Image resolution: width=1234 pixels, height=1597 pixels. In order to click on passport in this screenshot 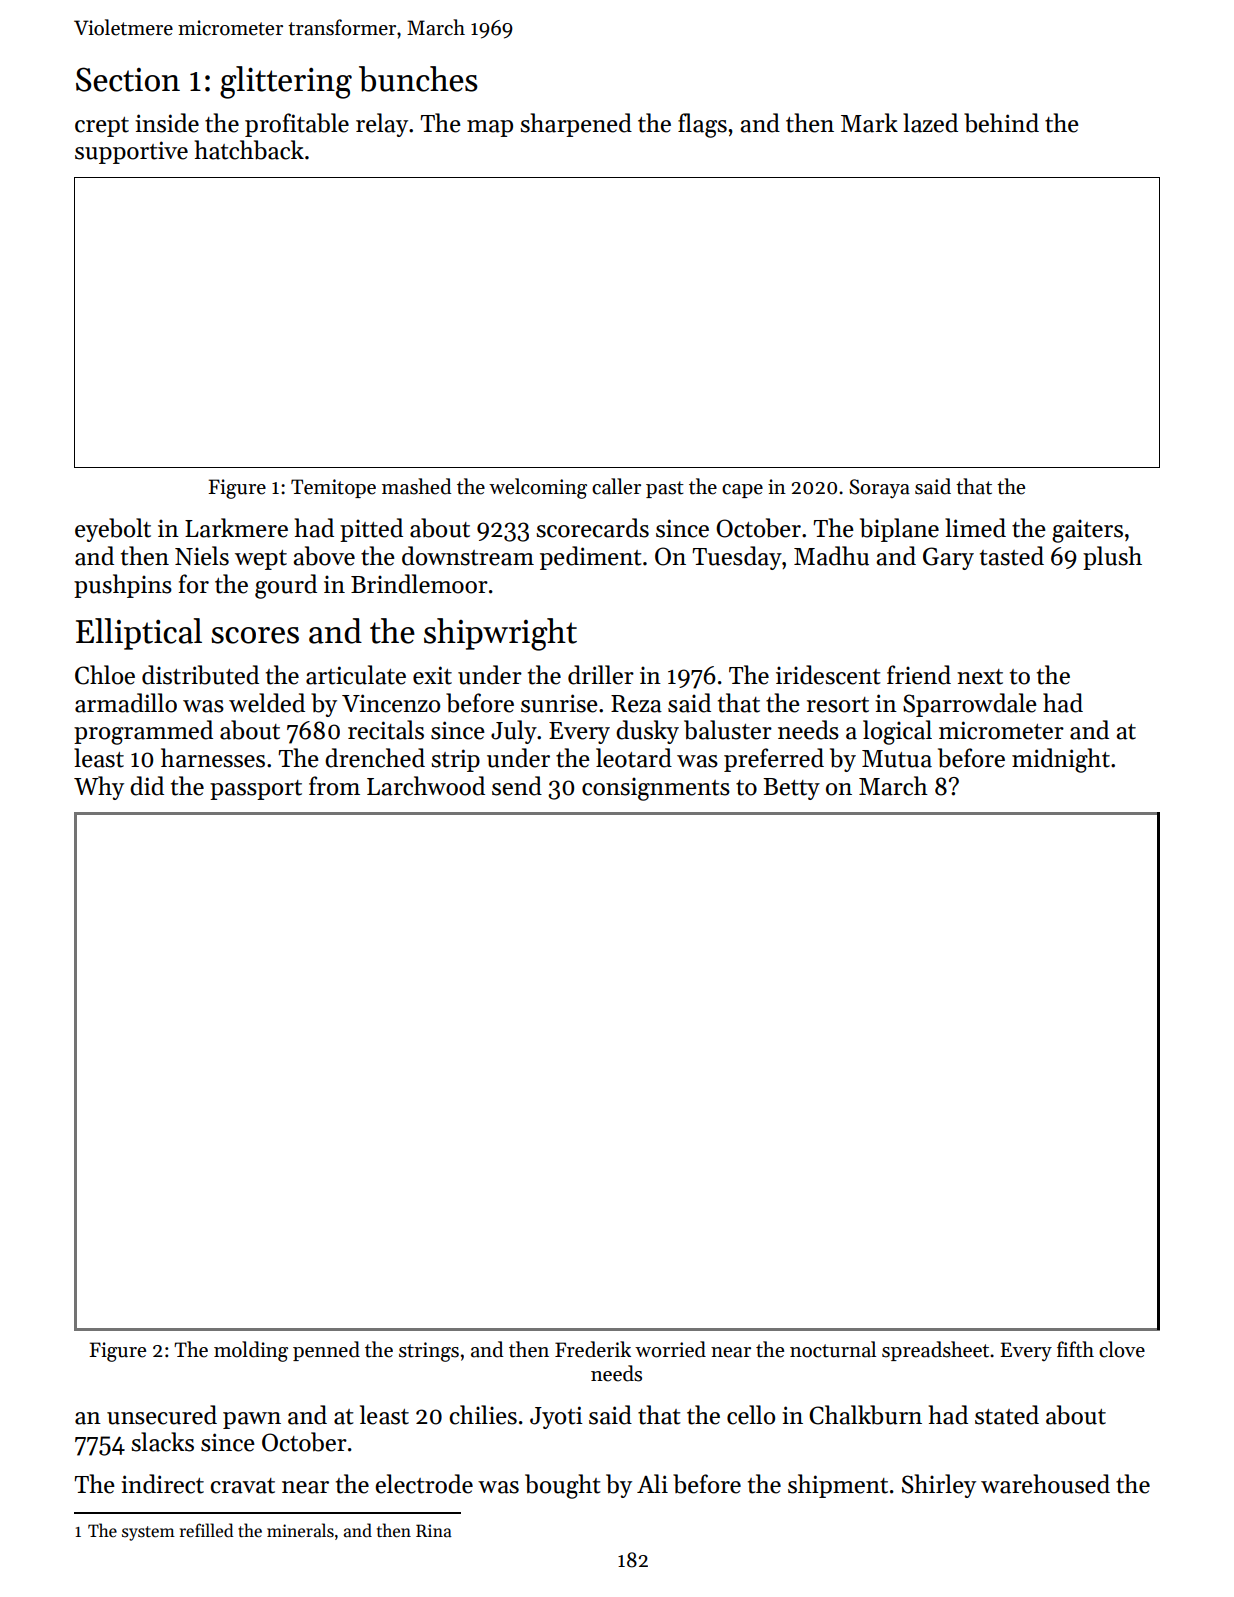, I will do `click(256, 790)`.
